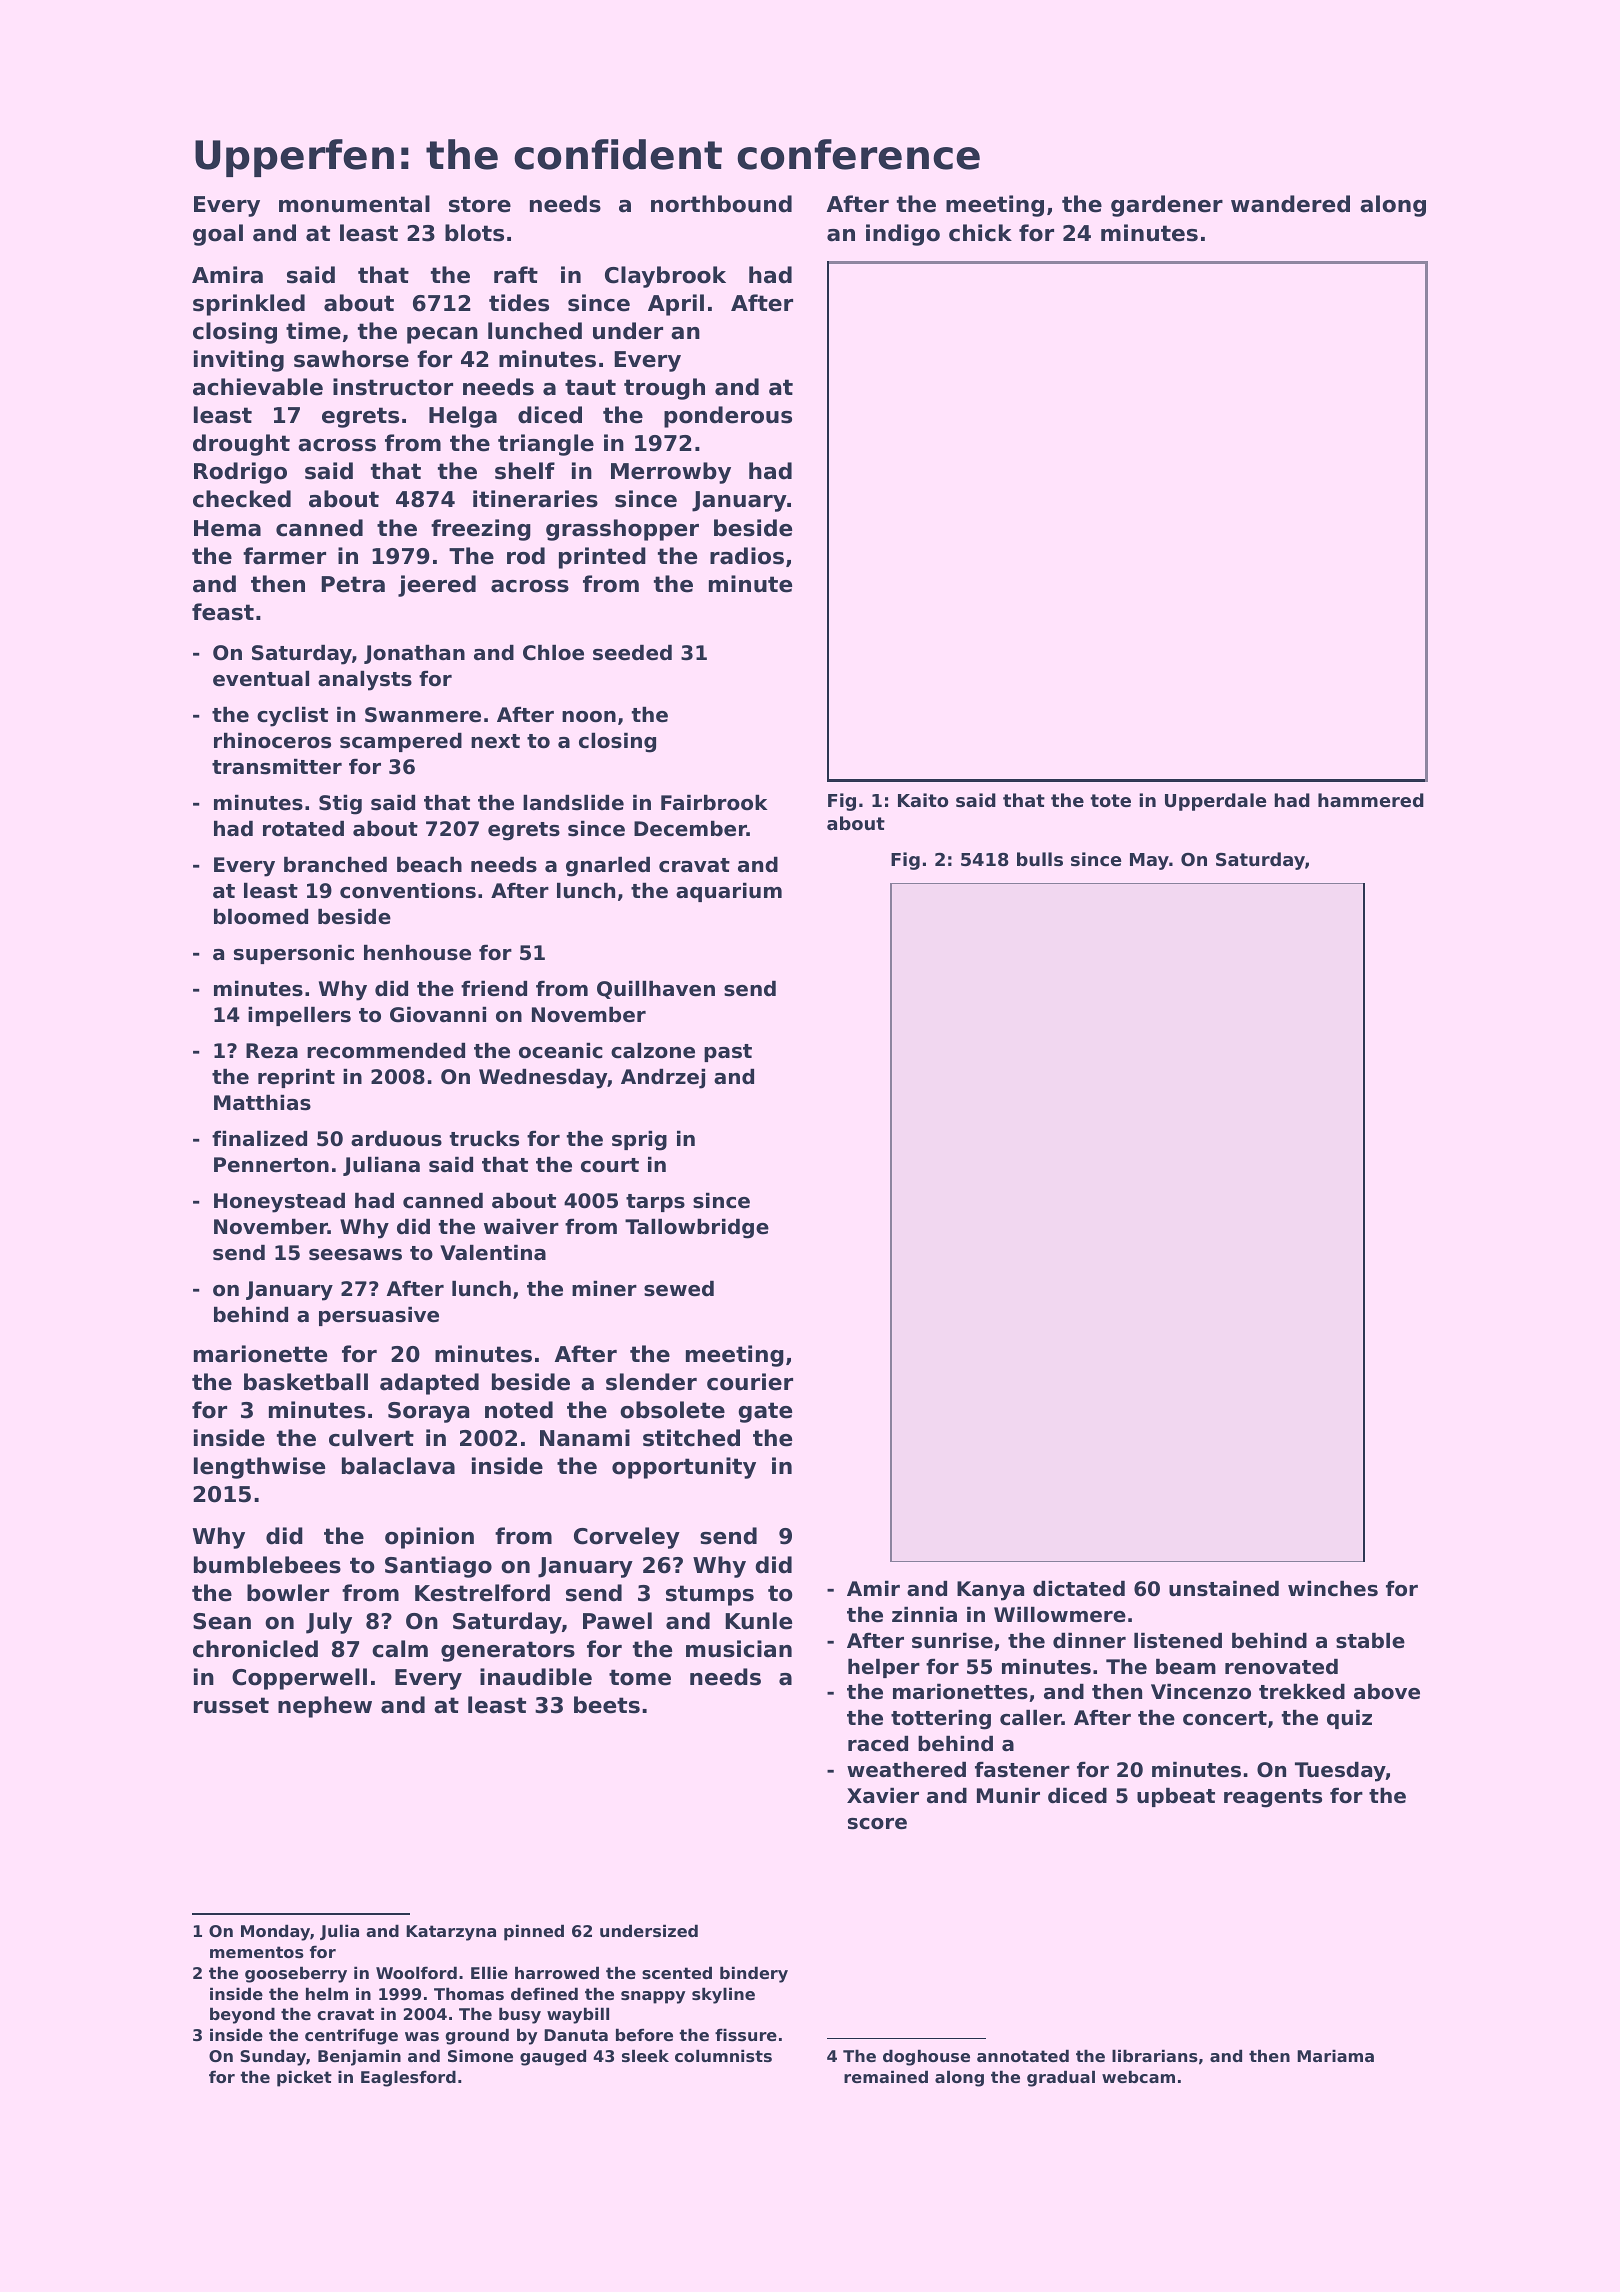 This screenshot has height=2292, width=1620. What do you see at coordinates (697, 1229) in the screenshot?
I see `Tallowbridge` at bounding box center [697, 1229].
